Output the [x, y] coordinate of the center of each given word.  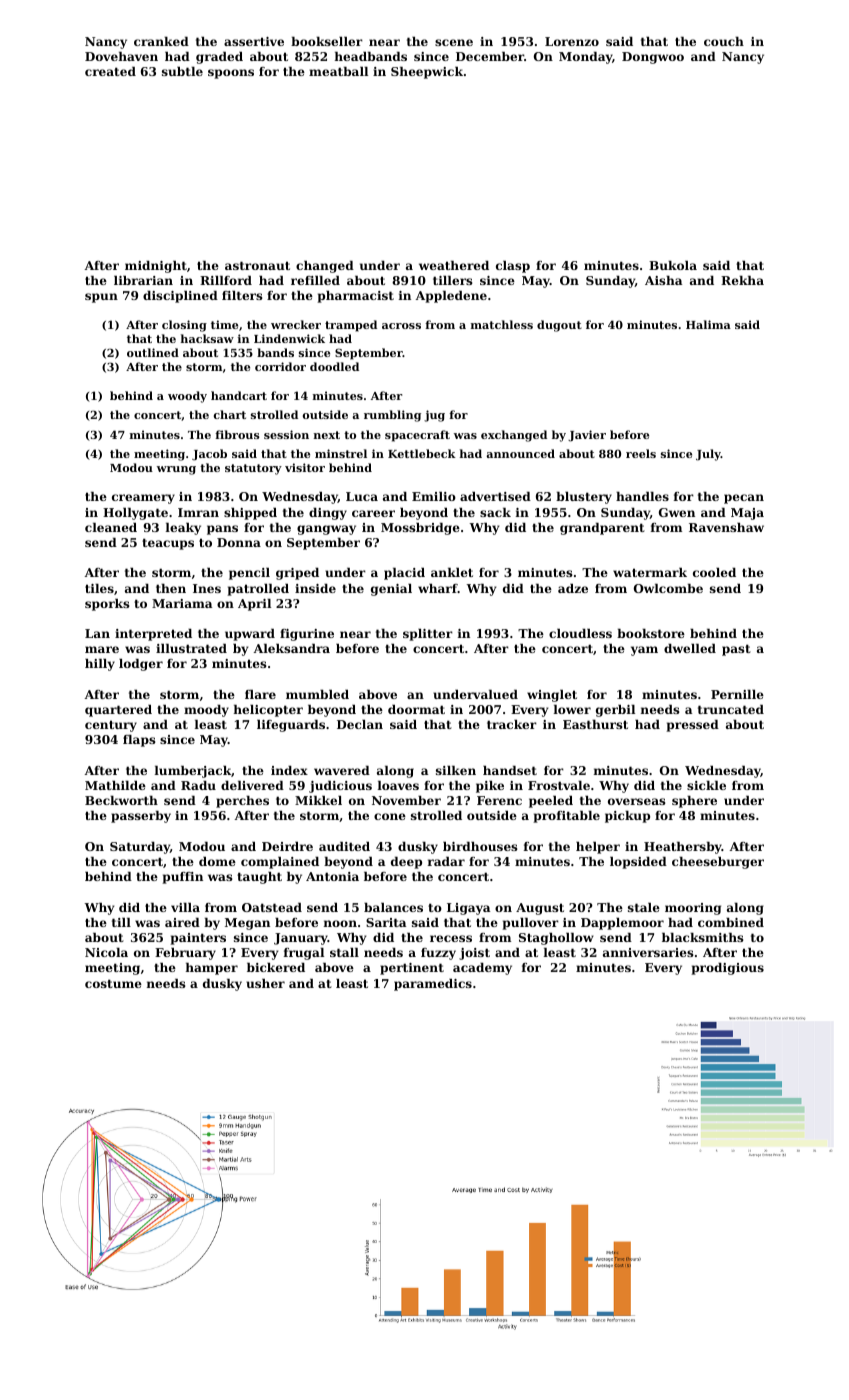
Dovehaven [121, 56]
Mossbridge [420, 529]
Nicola [106, 952]
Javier [587, 436]
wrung [176, 470]
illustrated [191, 648]
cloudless [580, 633]
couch [724, 41]
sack [495, 512]
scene [454, 42]
